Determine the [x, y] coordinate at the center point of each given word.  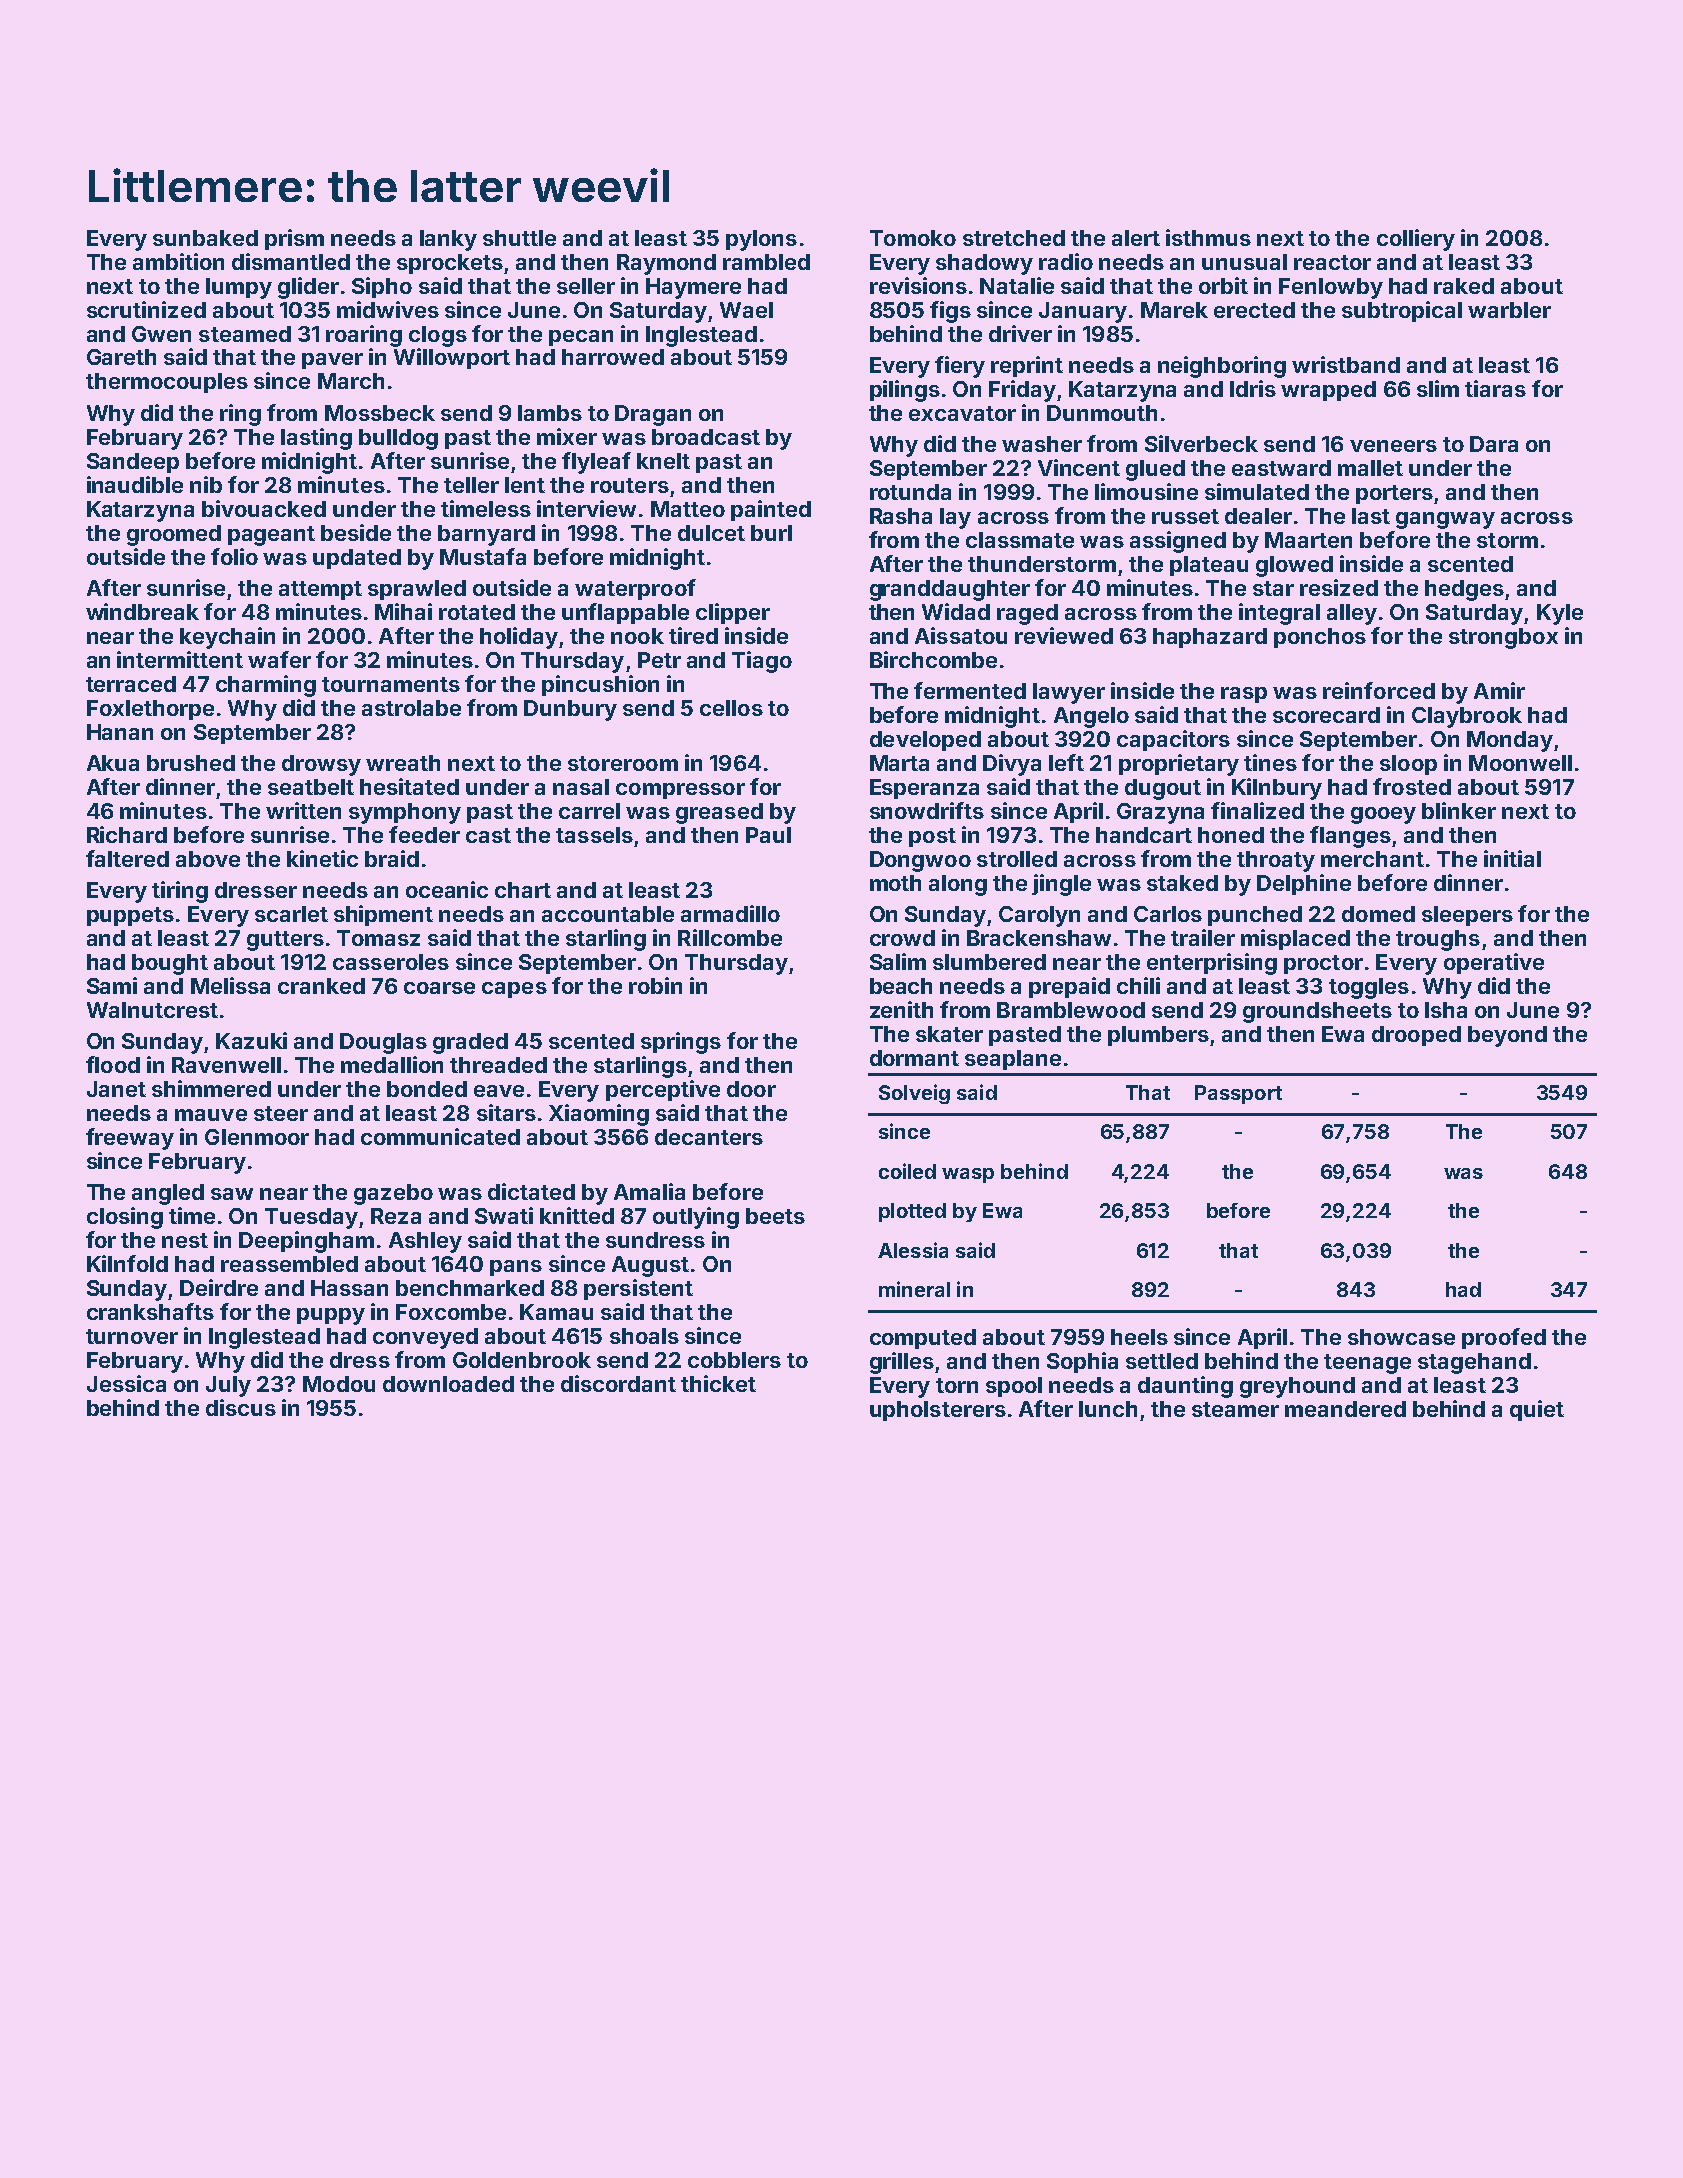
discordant [618, 1383]
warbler [1509, 310]
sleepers [1467, 916]
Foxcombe [451, 1312]
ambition [178, 261]
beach [901, 986]
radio [1066, 261]
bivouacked [264, 508]
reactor [1332, 262]
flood [113, 1064]
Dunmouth [1102, 413]
